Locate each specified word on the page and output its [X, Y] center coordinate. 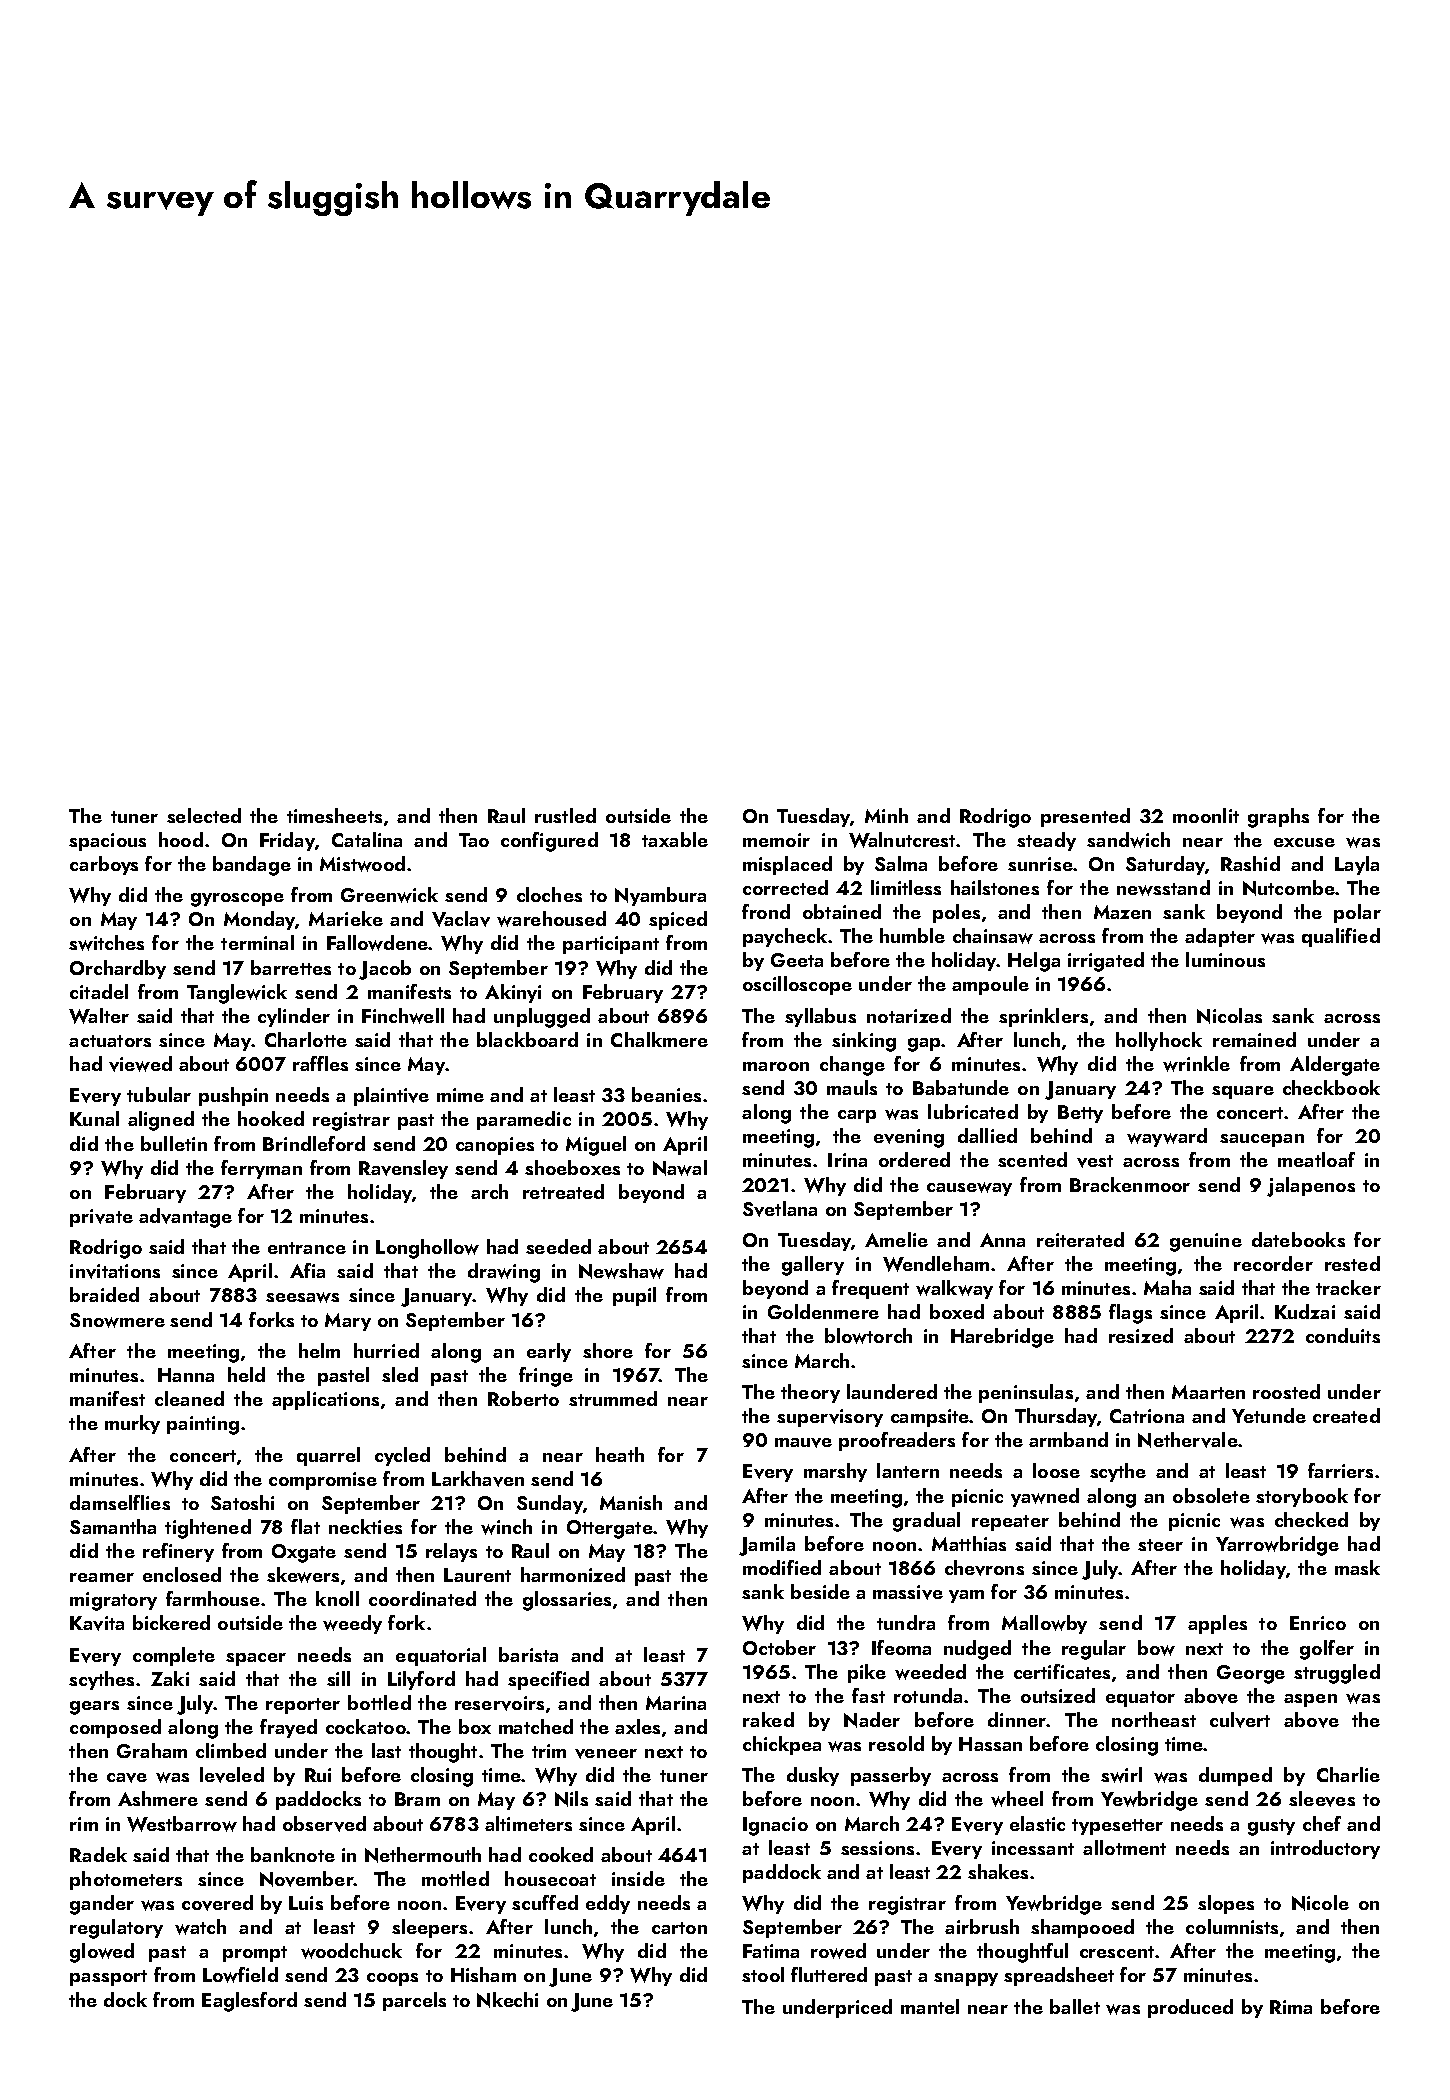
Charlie [1348, 1774]
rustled [565, 815]
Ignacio [775, 1826]
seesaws [302, 1297]
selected [204, 815]
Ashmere [158, 1798]
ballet [1075, 2006]
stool [763, 1974]
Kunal [94, 1118]
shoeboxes [572, 1167]
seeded [558, 1246]
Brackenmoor [1130, 1184]
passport [108, 1978]
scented [1032, 1159]
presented [1085, 817]
